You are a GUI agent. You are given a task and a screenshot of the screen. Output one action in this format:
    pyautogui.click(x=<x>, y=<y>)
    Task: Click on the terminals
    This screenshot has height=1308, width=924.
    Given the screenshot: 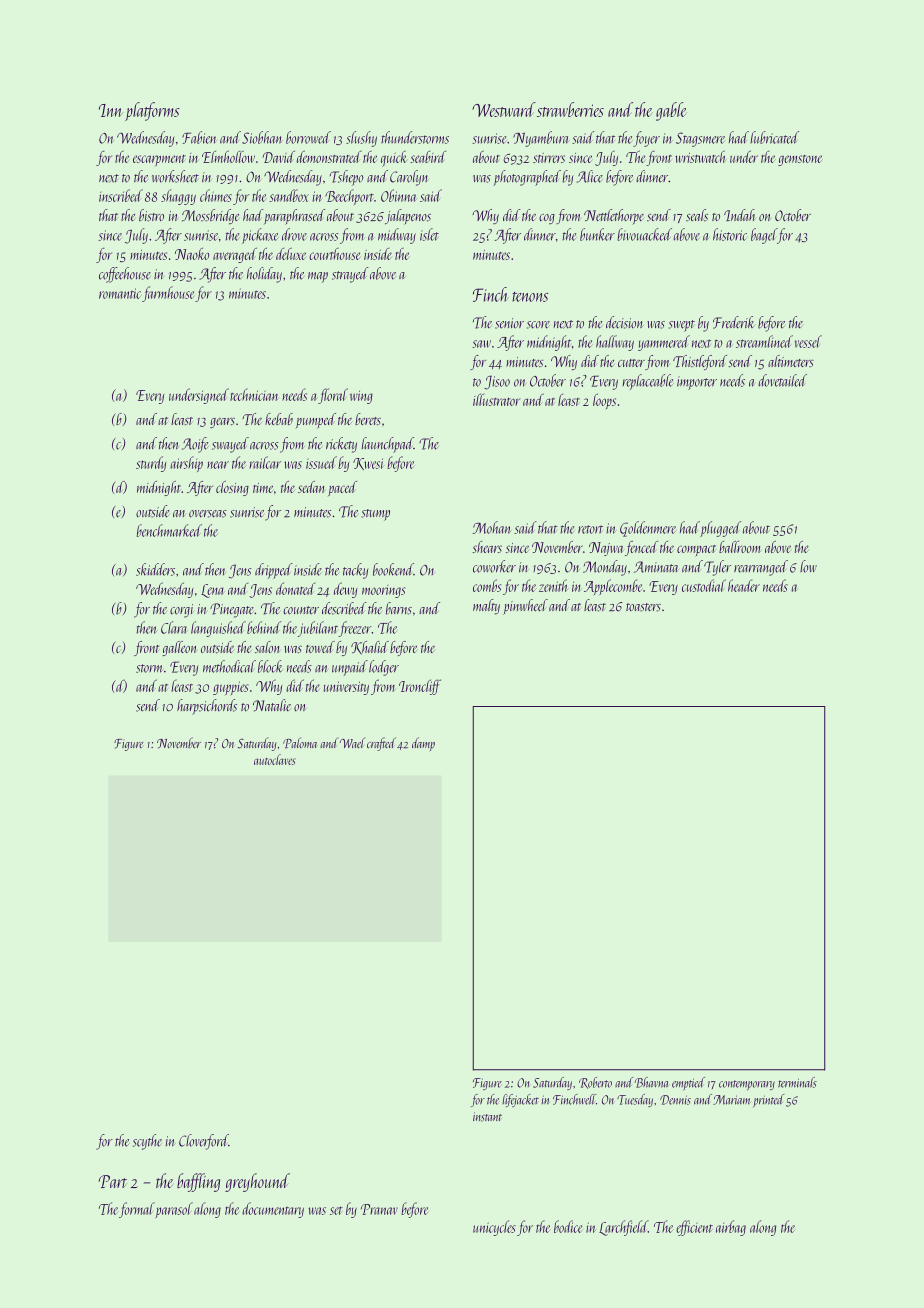 What is the action you would take?
    pyautogui.click(x=797, y=1082)
